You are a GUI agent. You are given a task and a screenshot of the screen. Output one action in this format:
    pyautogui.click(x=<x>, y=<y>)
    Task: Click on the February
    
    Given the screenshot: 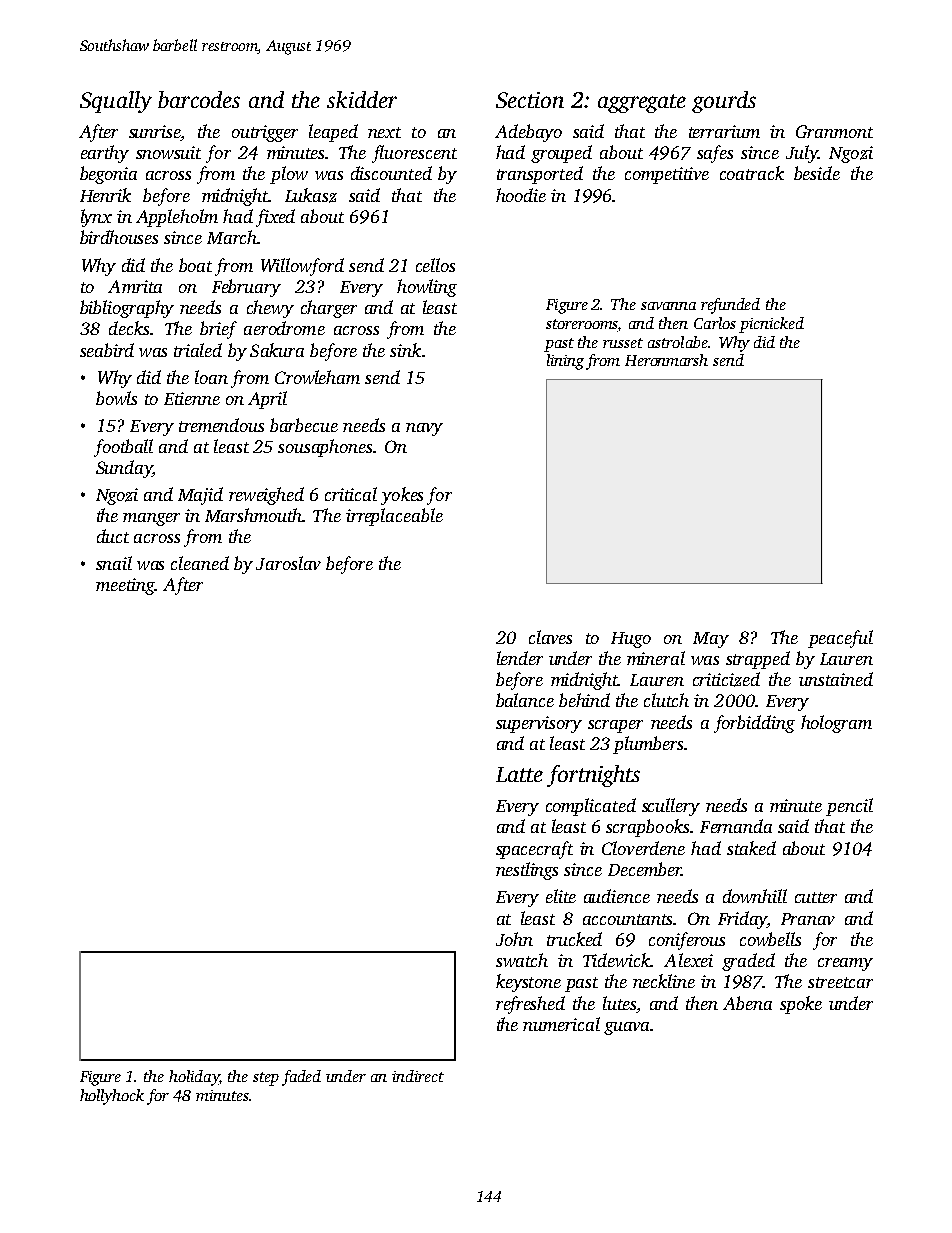 What is the action you would take?
    pyautogui.click(x=246, y=288)
